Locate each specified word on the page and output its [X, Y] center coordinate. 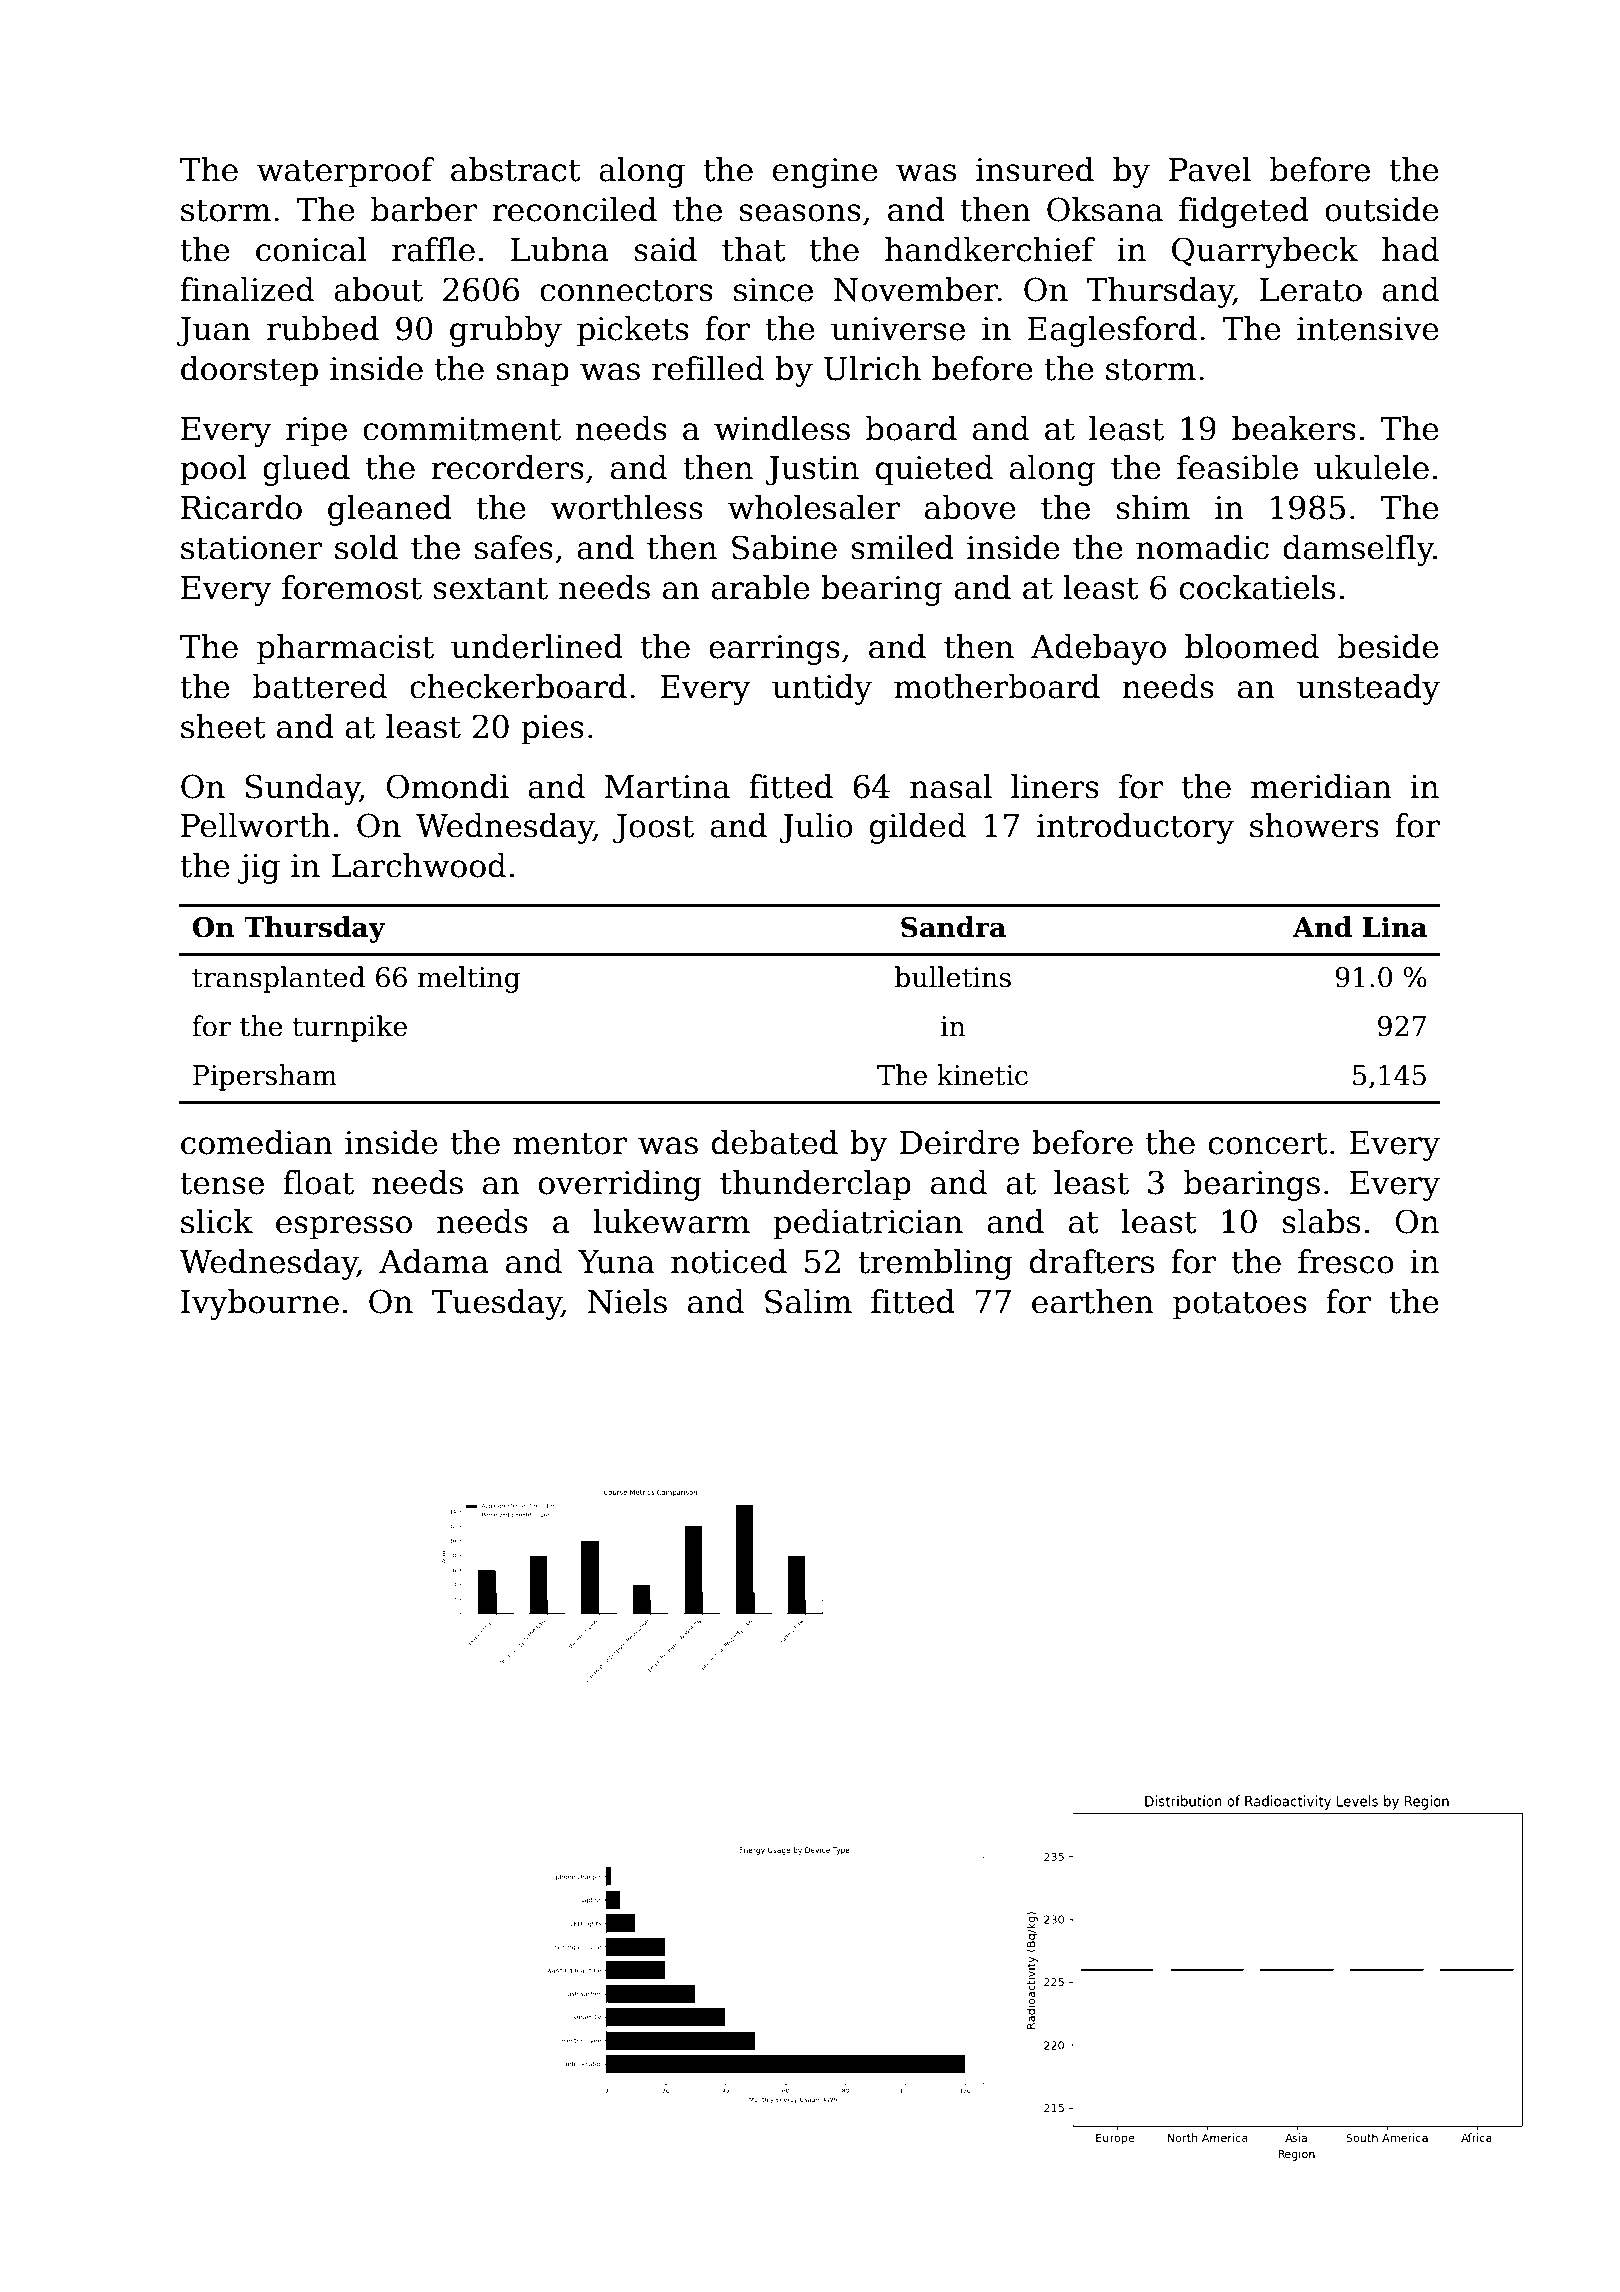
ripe [316, 432]
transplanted [278, 979]
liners [1055, 786]
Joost [653, 829]
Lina [1395, 927]
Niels [627, 1301]
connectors [626, 291]
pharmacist [345, 649]
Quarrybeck [1265, 252]
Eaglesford [1112, 331]
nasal [951, 786]
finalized [247, 289]
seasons [800, 213]
